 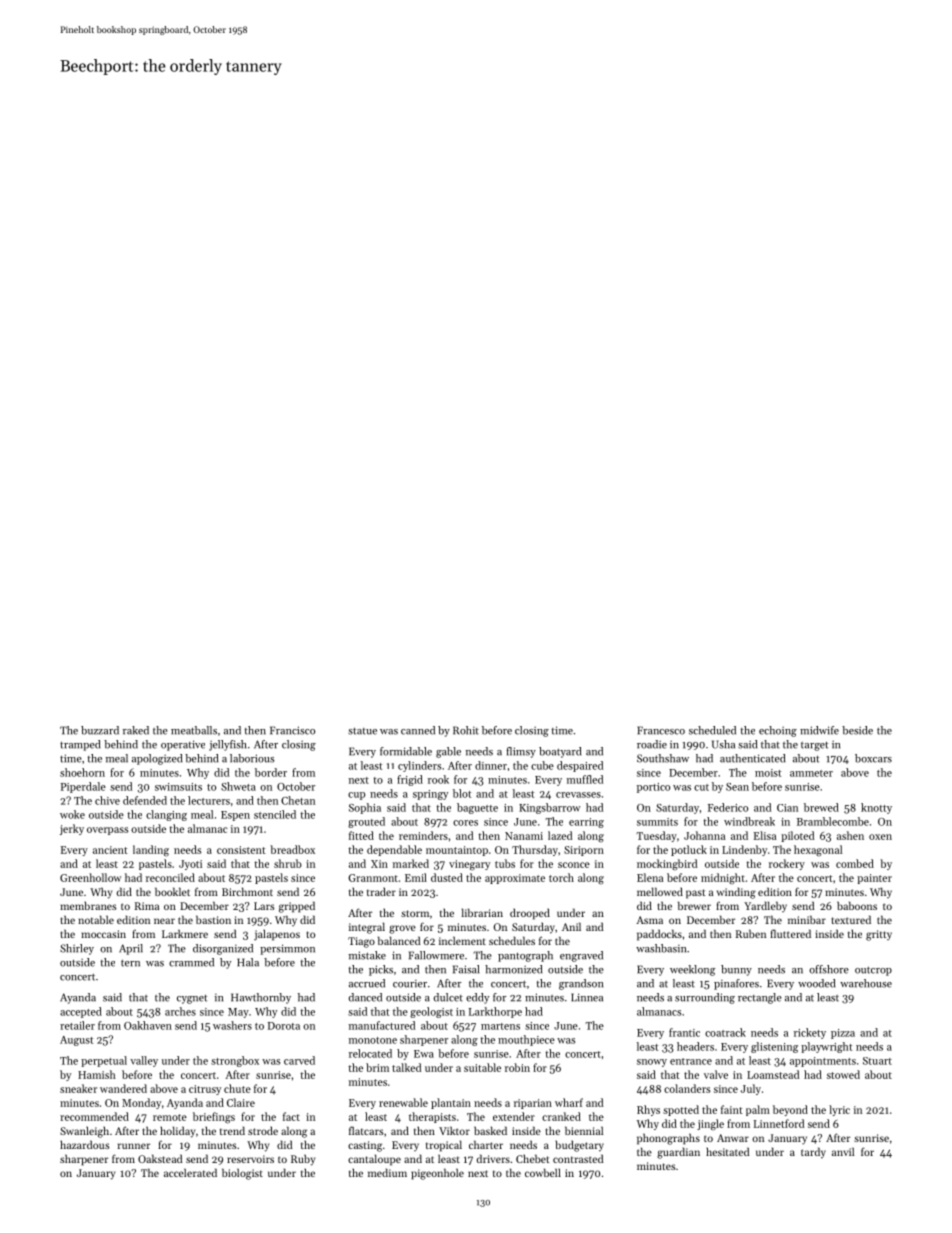 What do you see at coordinates (85, 1144) in the page?
I see `hazardous` at bounding box center [85, 1144].
